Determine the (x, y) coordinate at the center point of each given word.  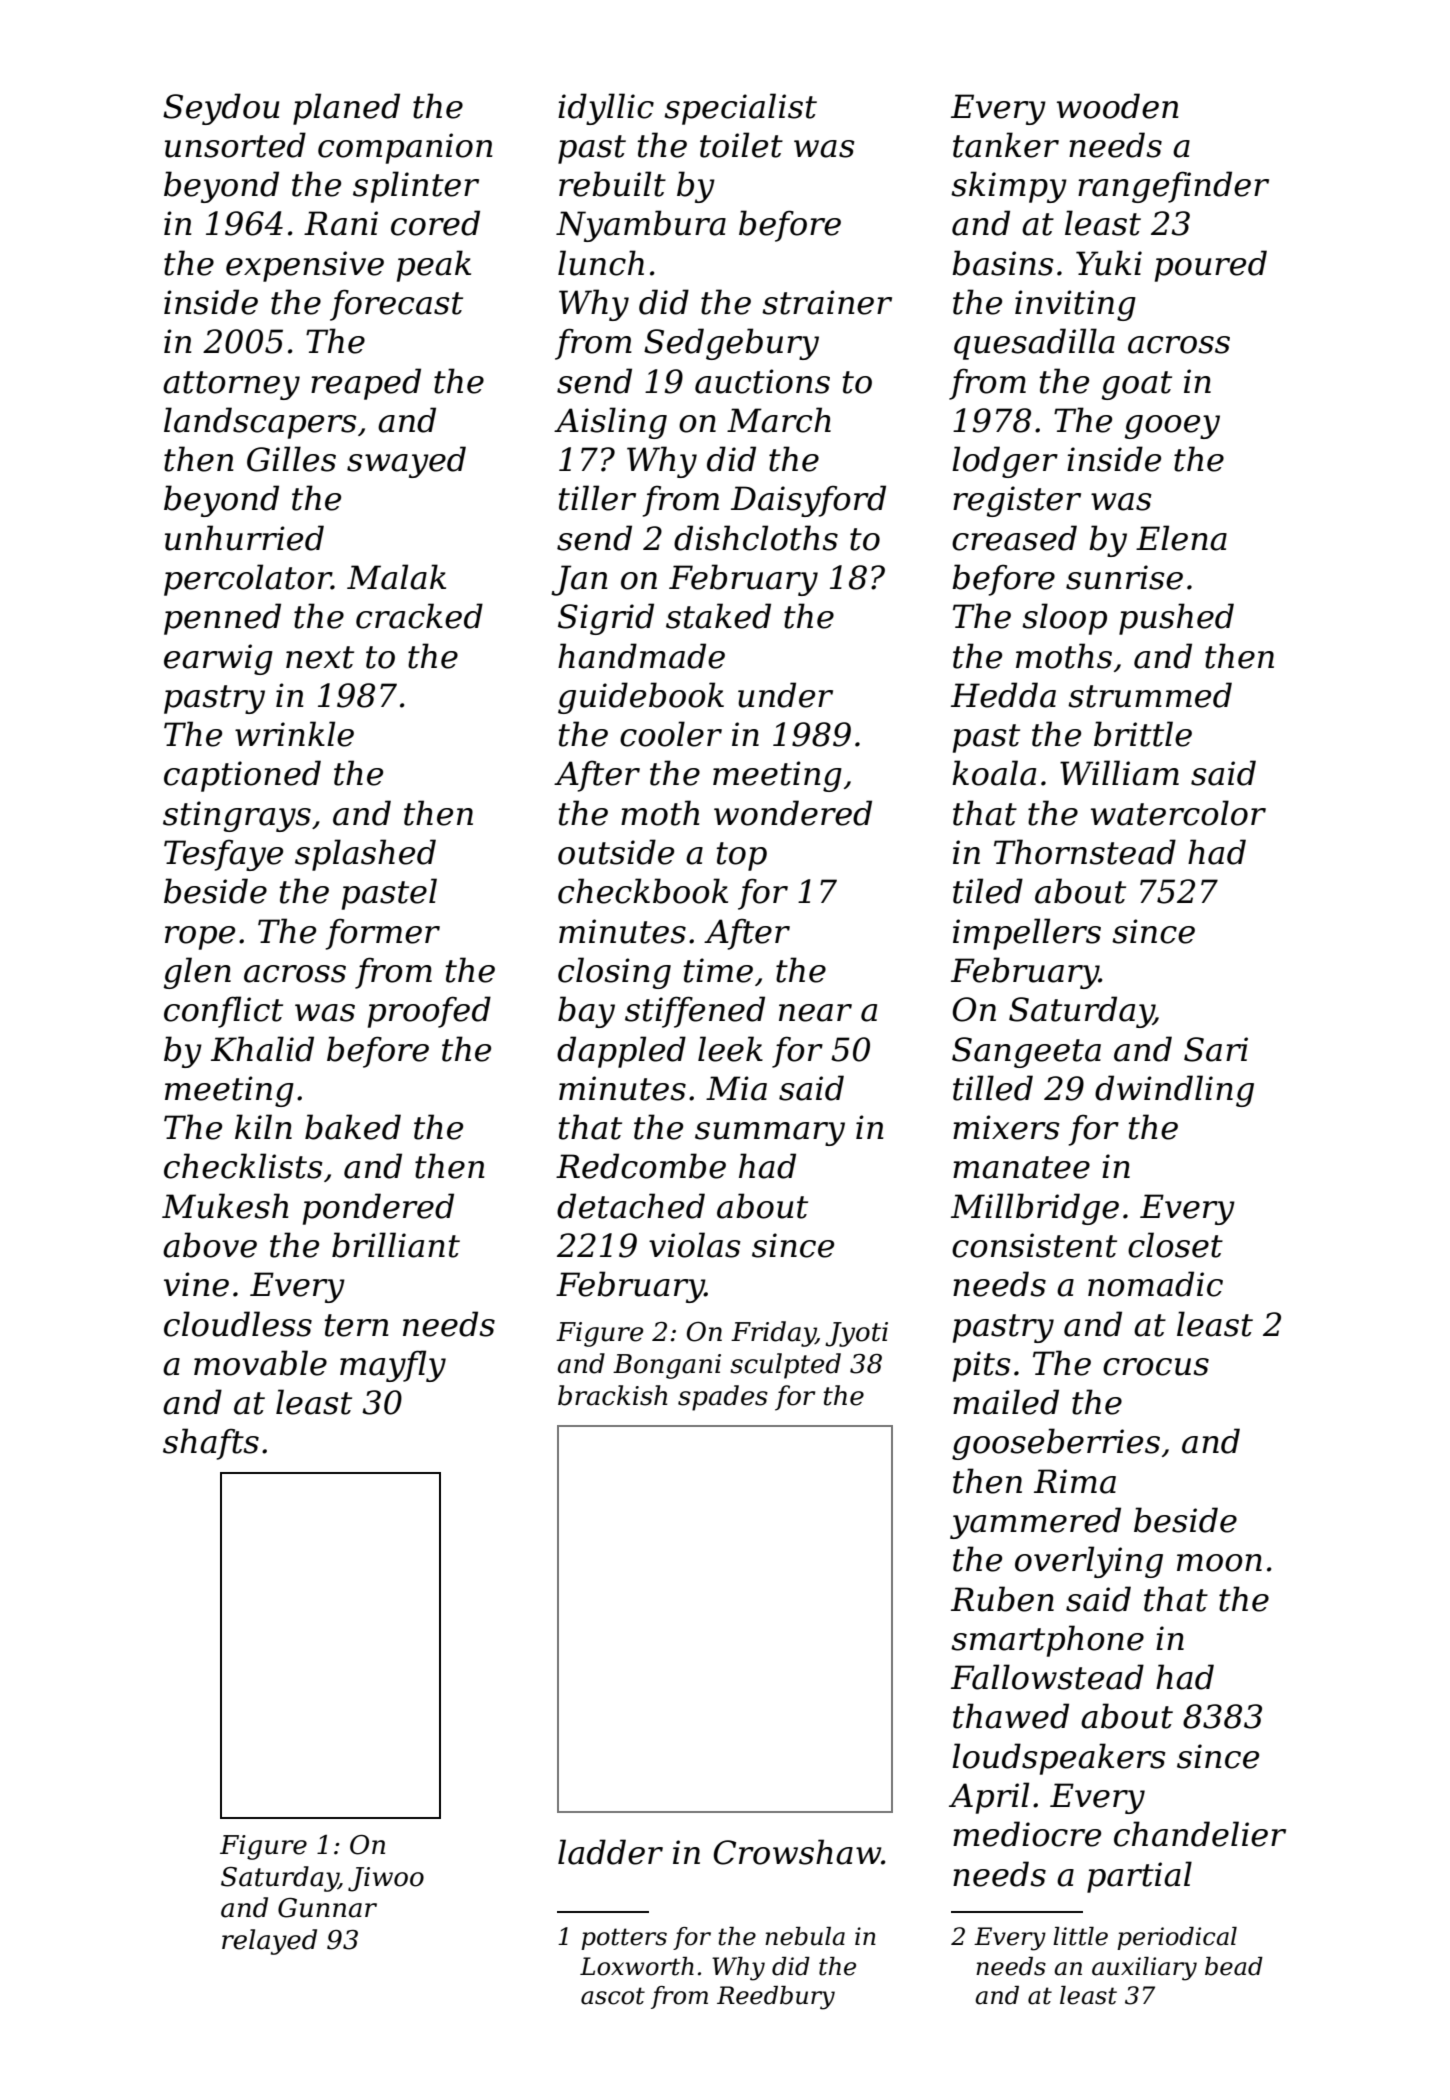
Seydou (221, 109)
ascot (613, 1996)
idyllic (606, 109)
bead (1234, 1966)
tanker (1006, 145)
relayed (269, 1942)
